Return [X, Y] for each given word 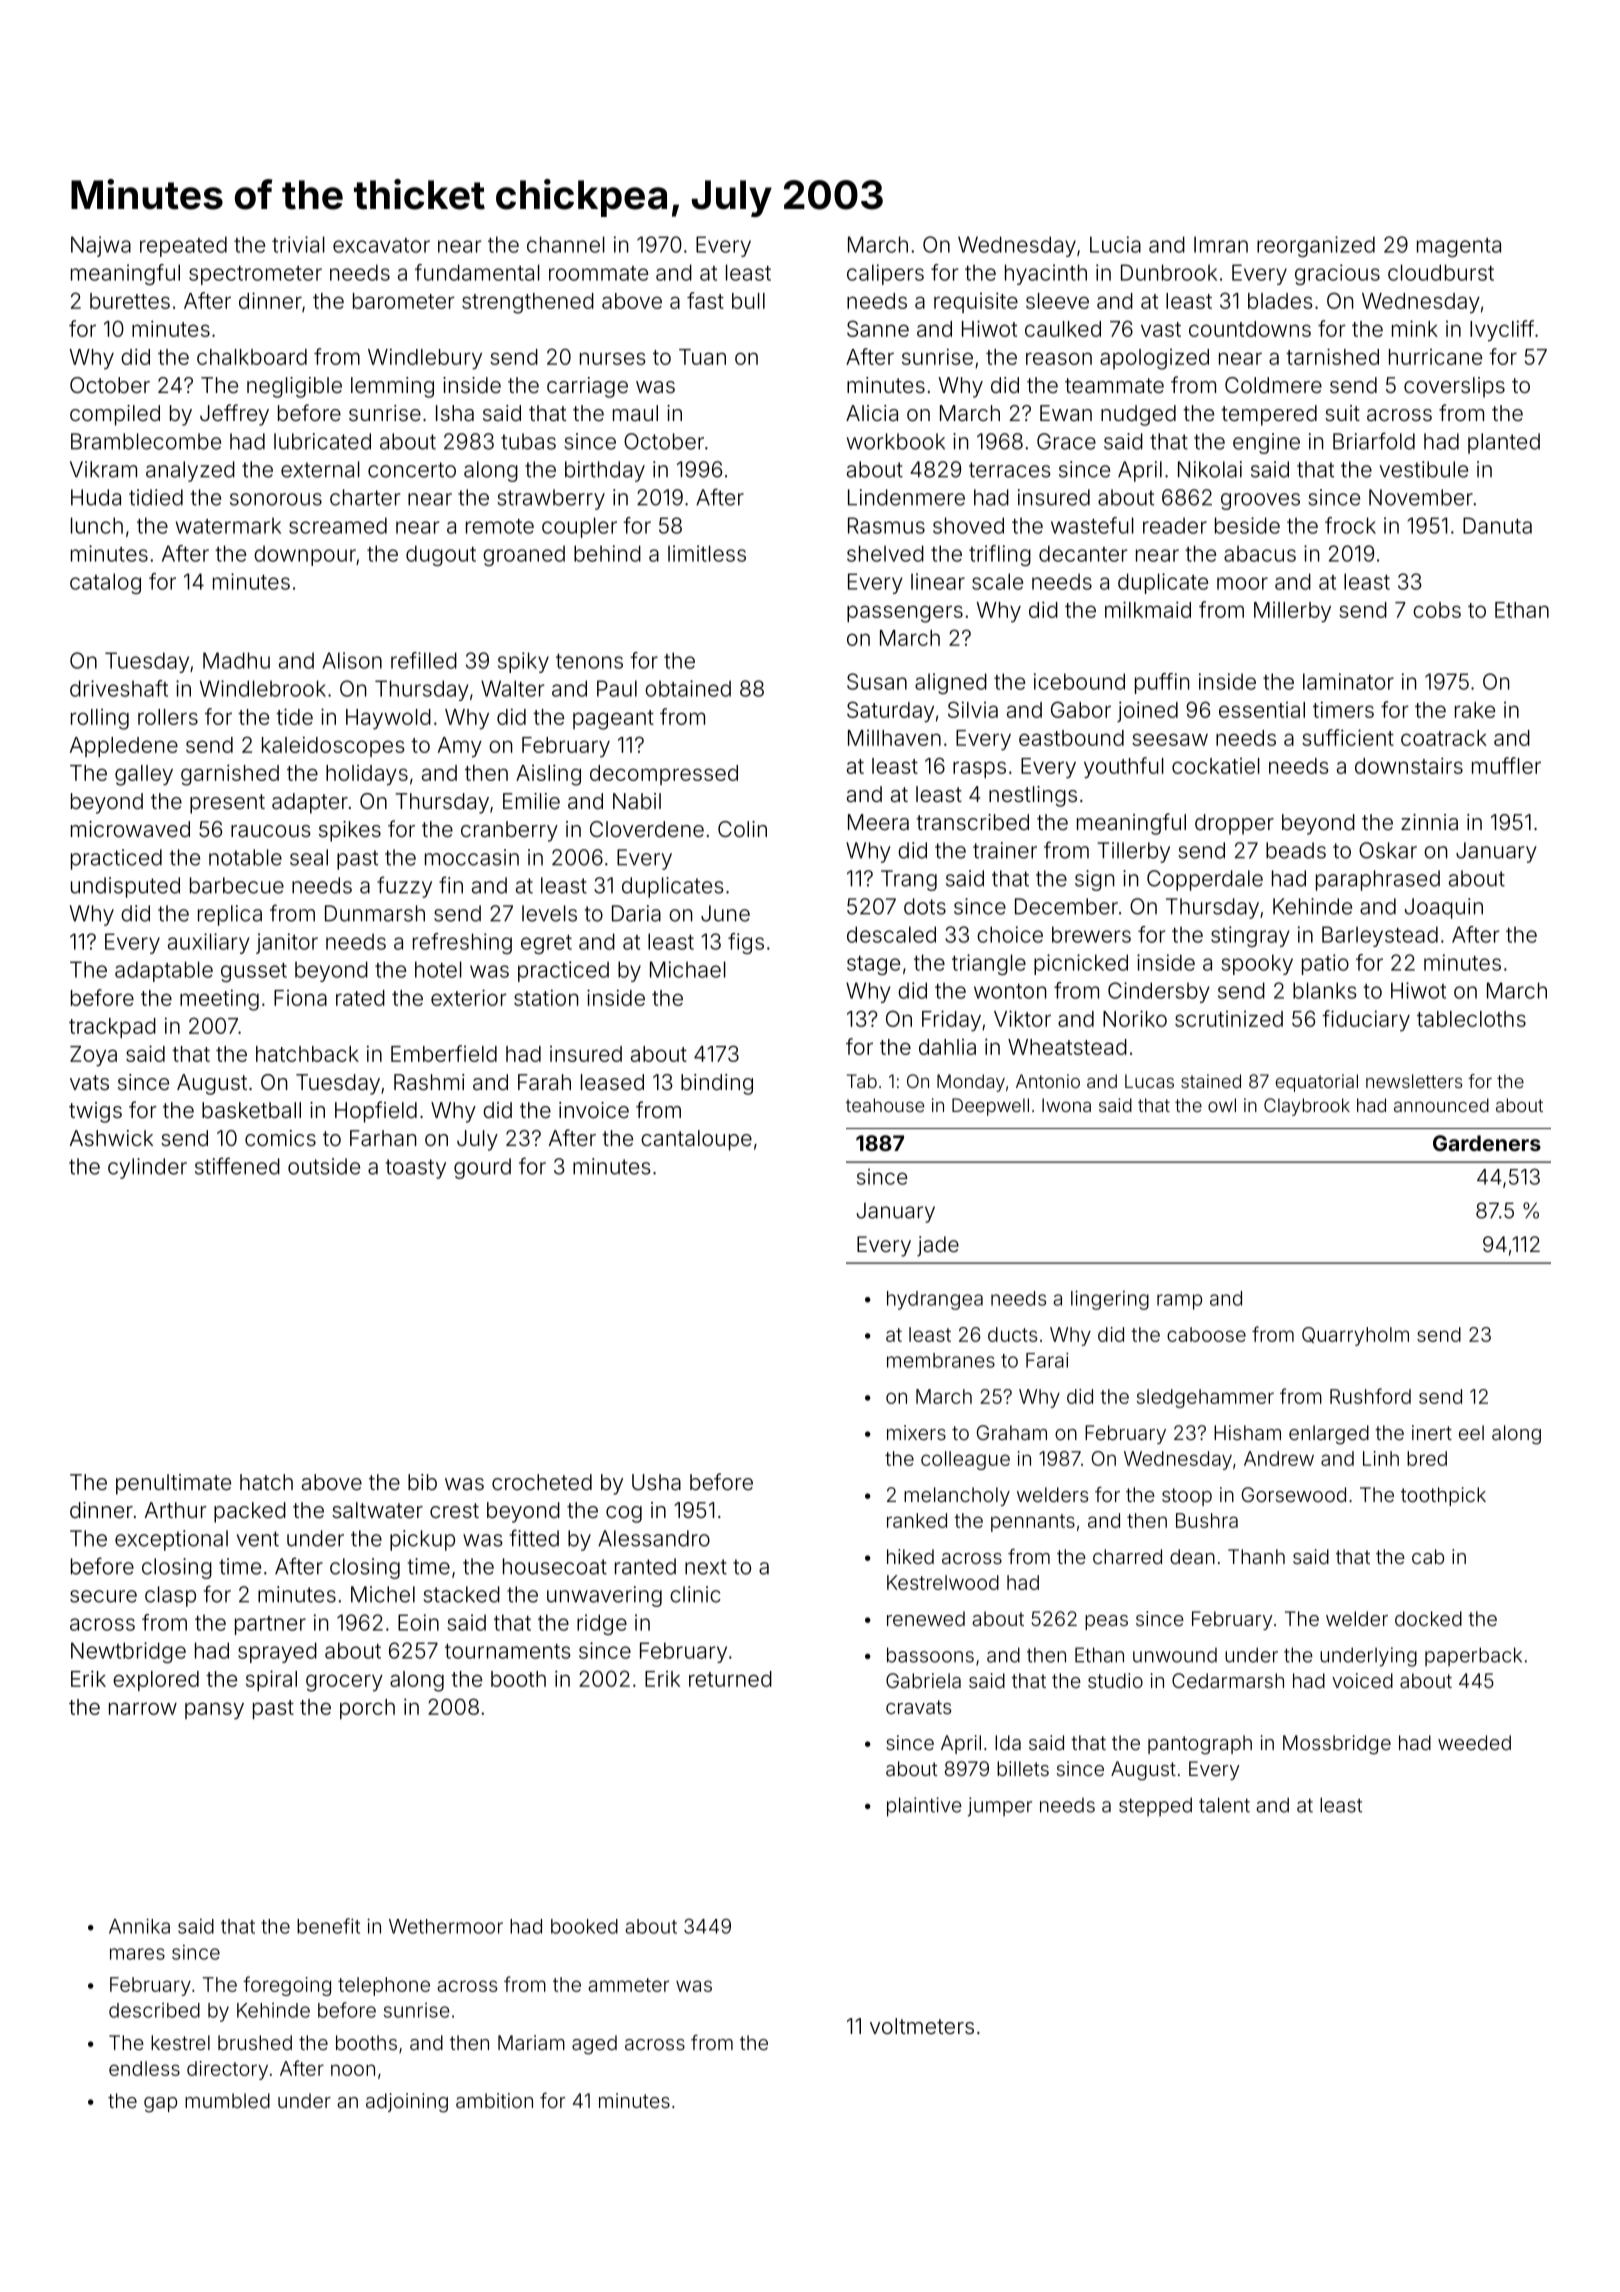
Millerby [1292, 612]
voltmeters [922, 2026]
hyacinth [1046, 274]
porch [367, 1709]
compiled [115, 415]
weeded [1474, 1742]
